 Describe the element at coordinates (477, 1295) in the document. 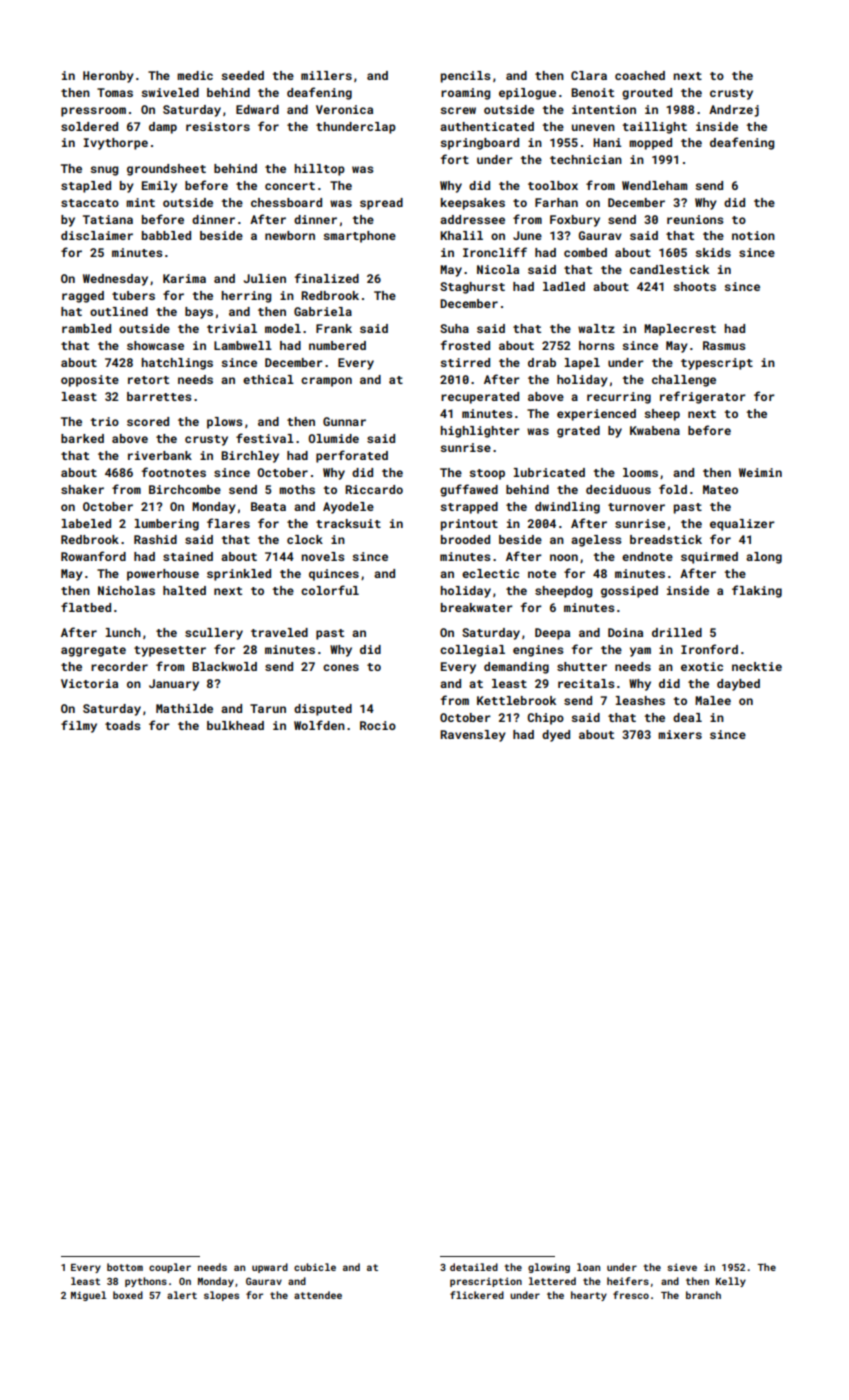

I see `flickered` at that location.
